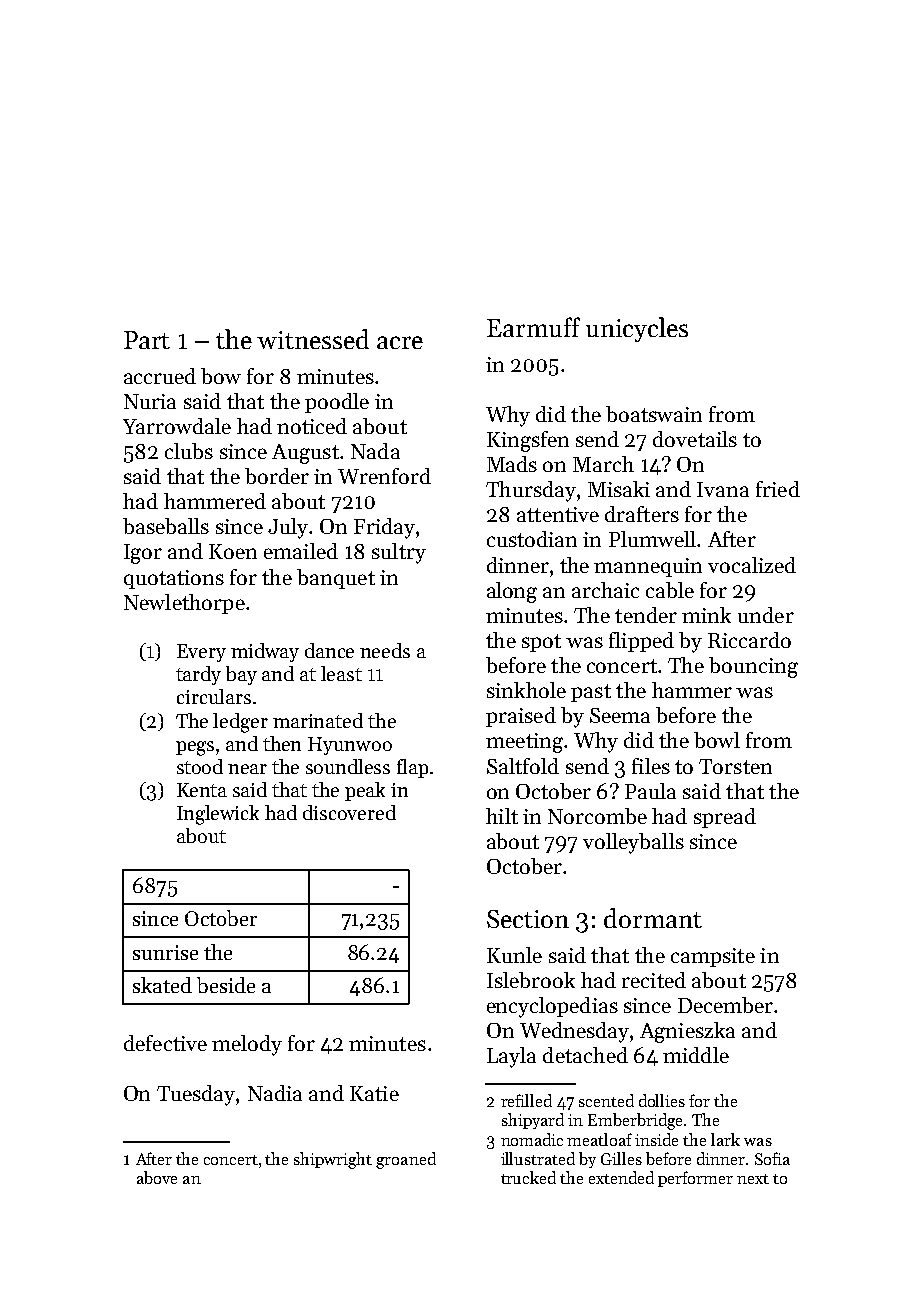  What do you see at coordinates (147, 340) in the document?
I see `Part` at bounding box center [147, 340].
